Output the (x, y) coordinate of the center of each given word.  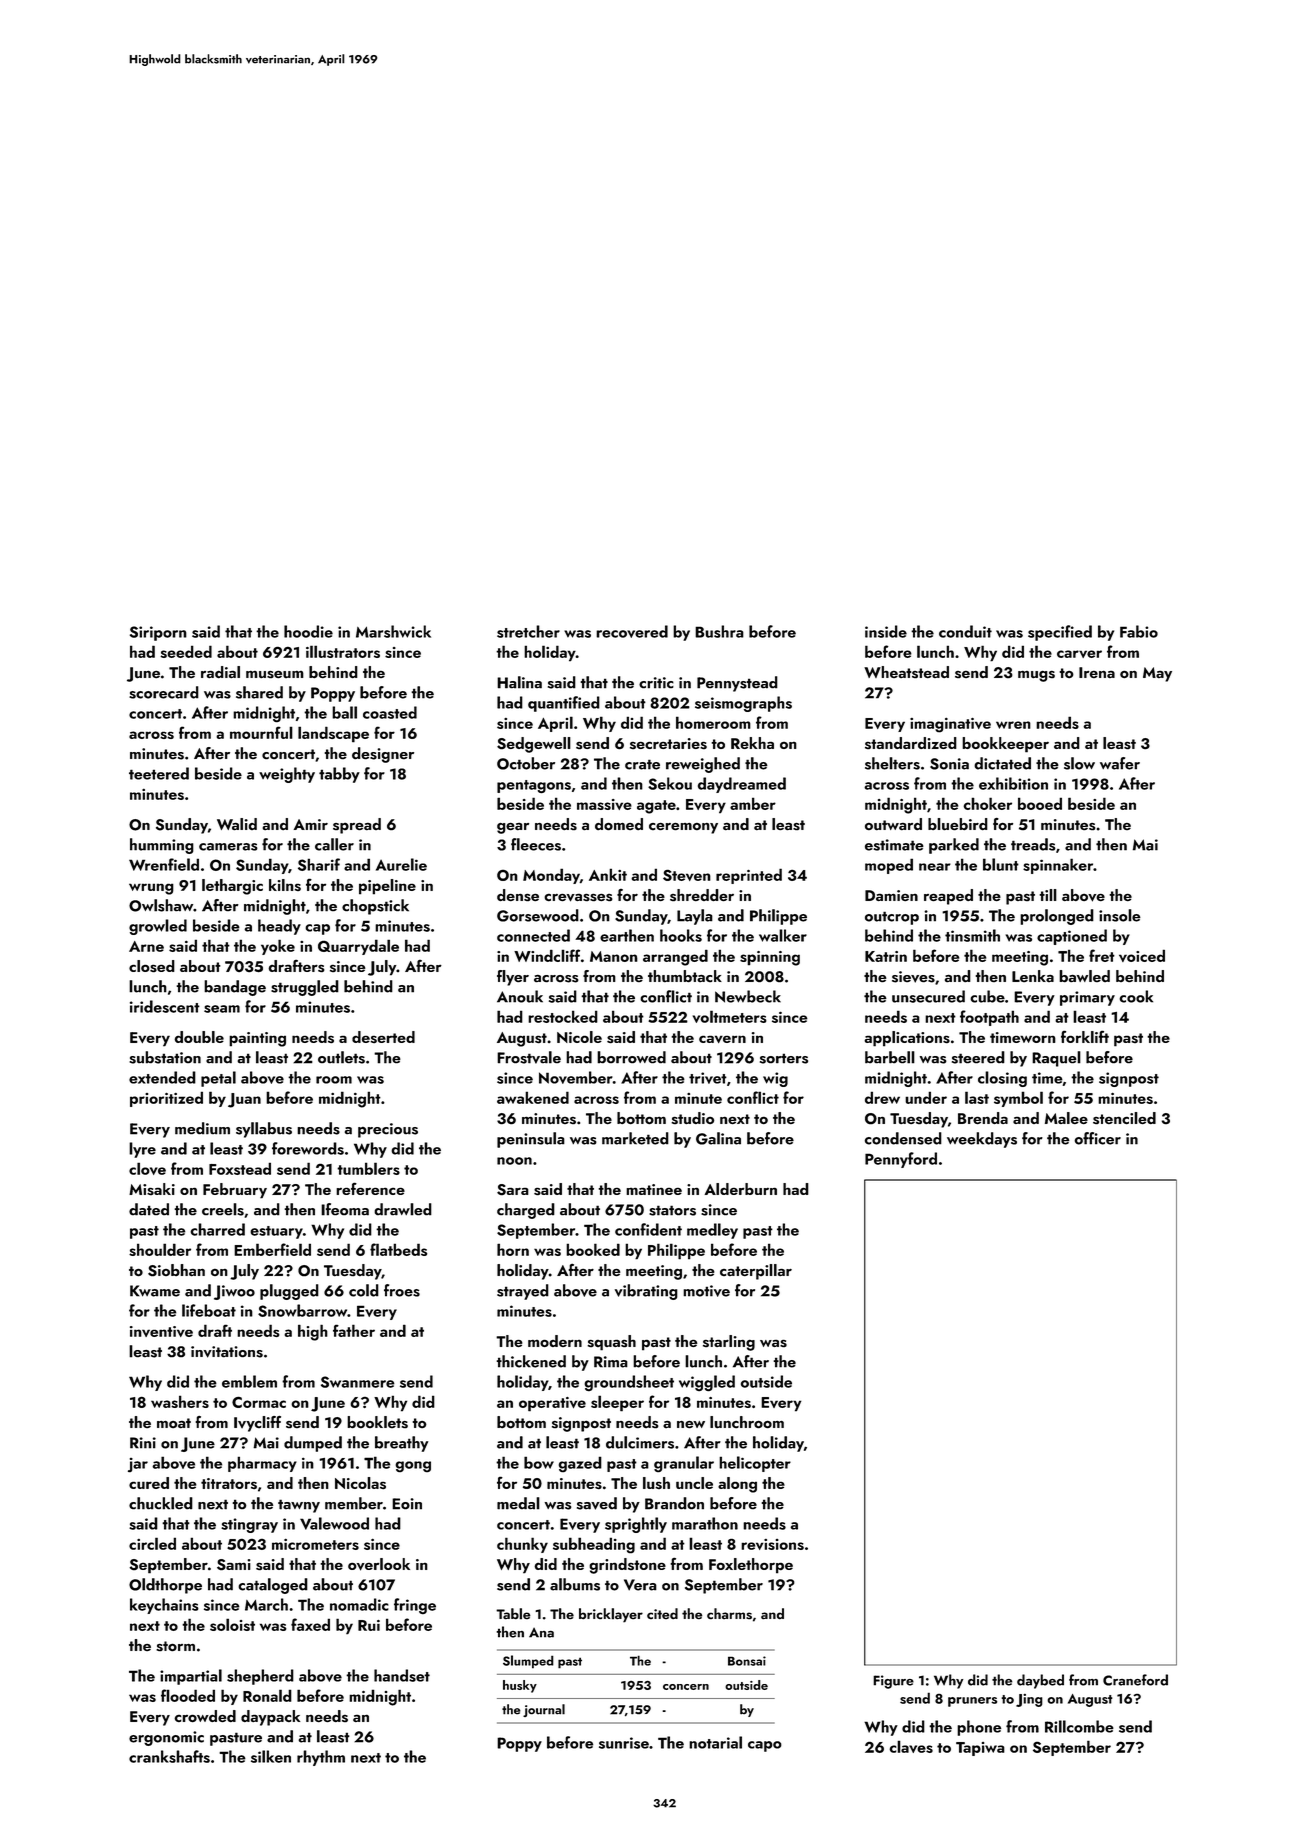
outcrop (892, 918)
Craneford (1135, 1680)
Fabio (1139, 631)
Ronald (267, 1695)
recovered (632, 631)
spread (357, 826)
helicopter (755, 1464)
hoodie (308, 631)
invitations (227, 1352)
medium (202, 1128)
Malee (1066, 1118)
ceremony (683, 828)
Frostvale (529, 1057)
